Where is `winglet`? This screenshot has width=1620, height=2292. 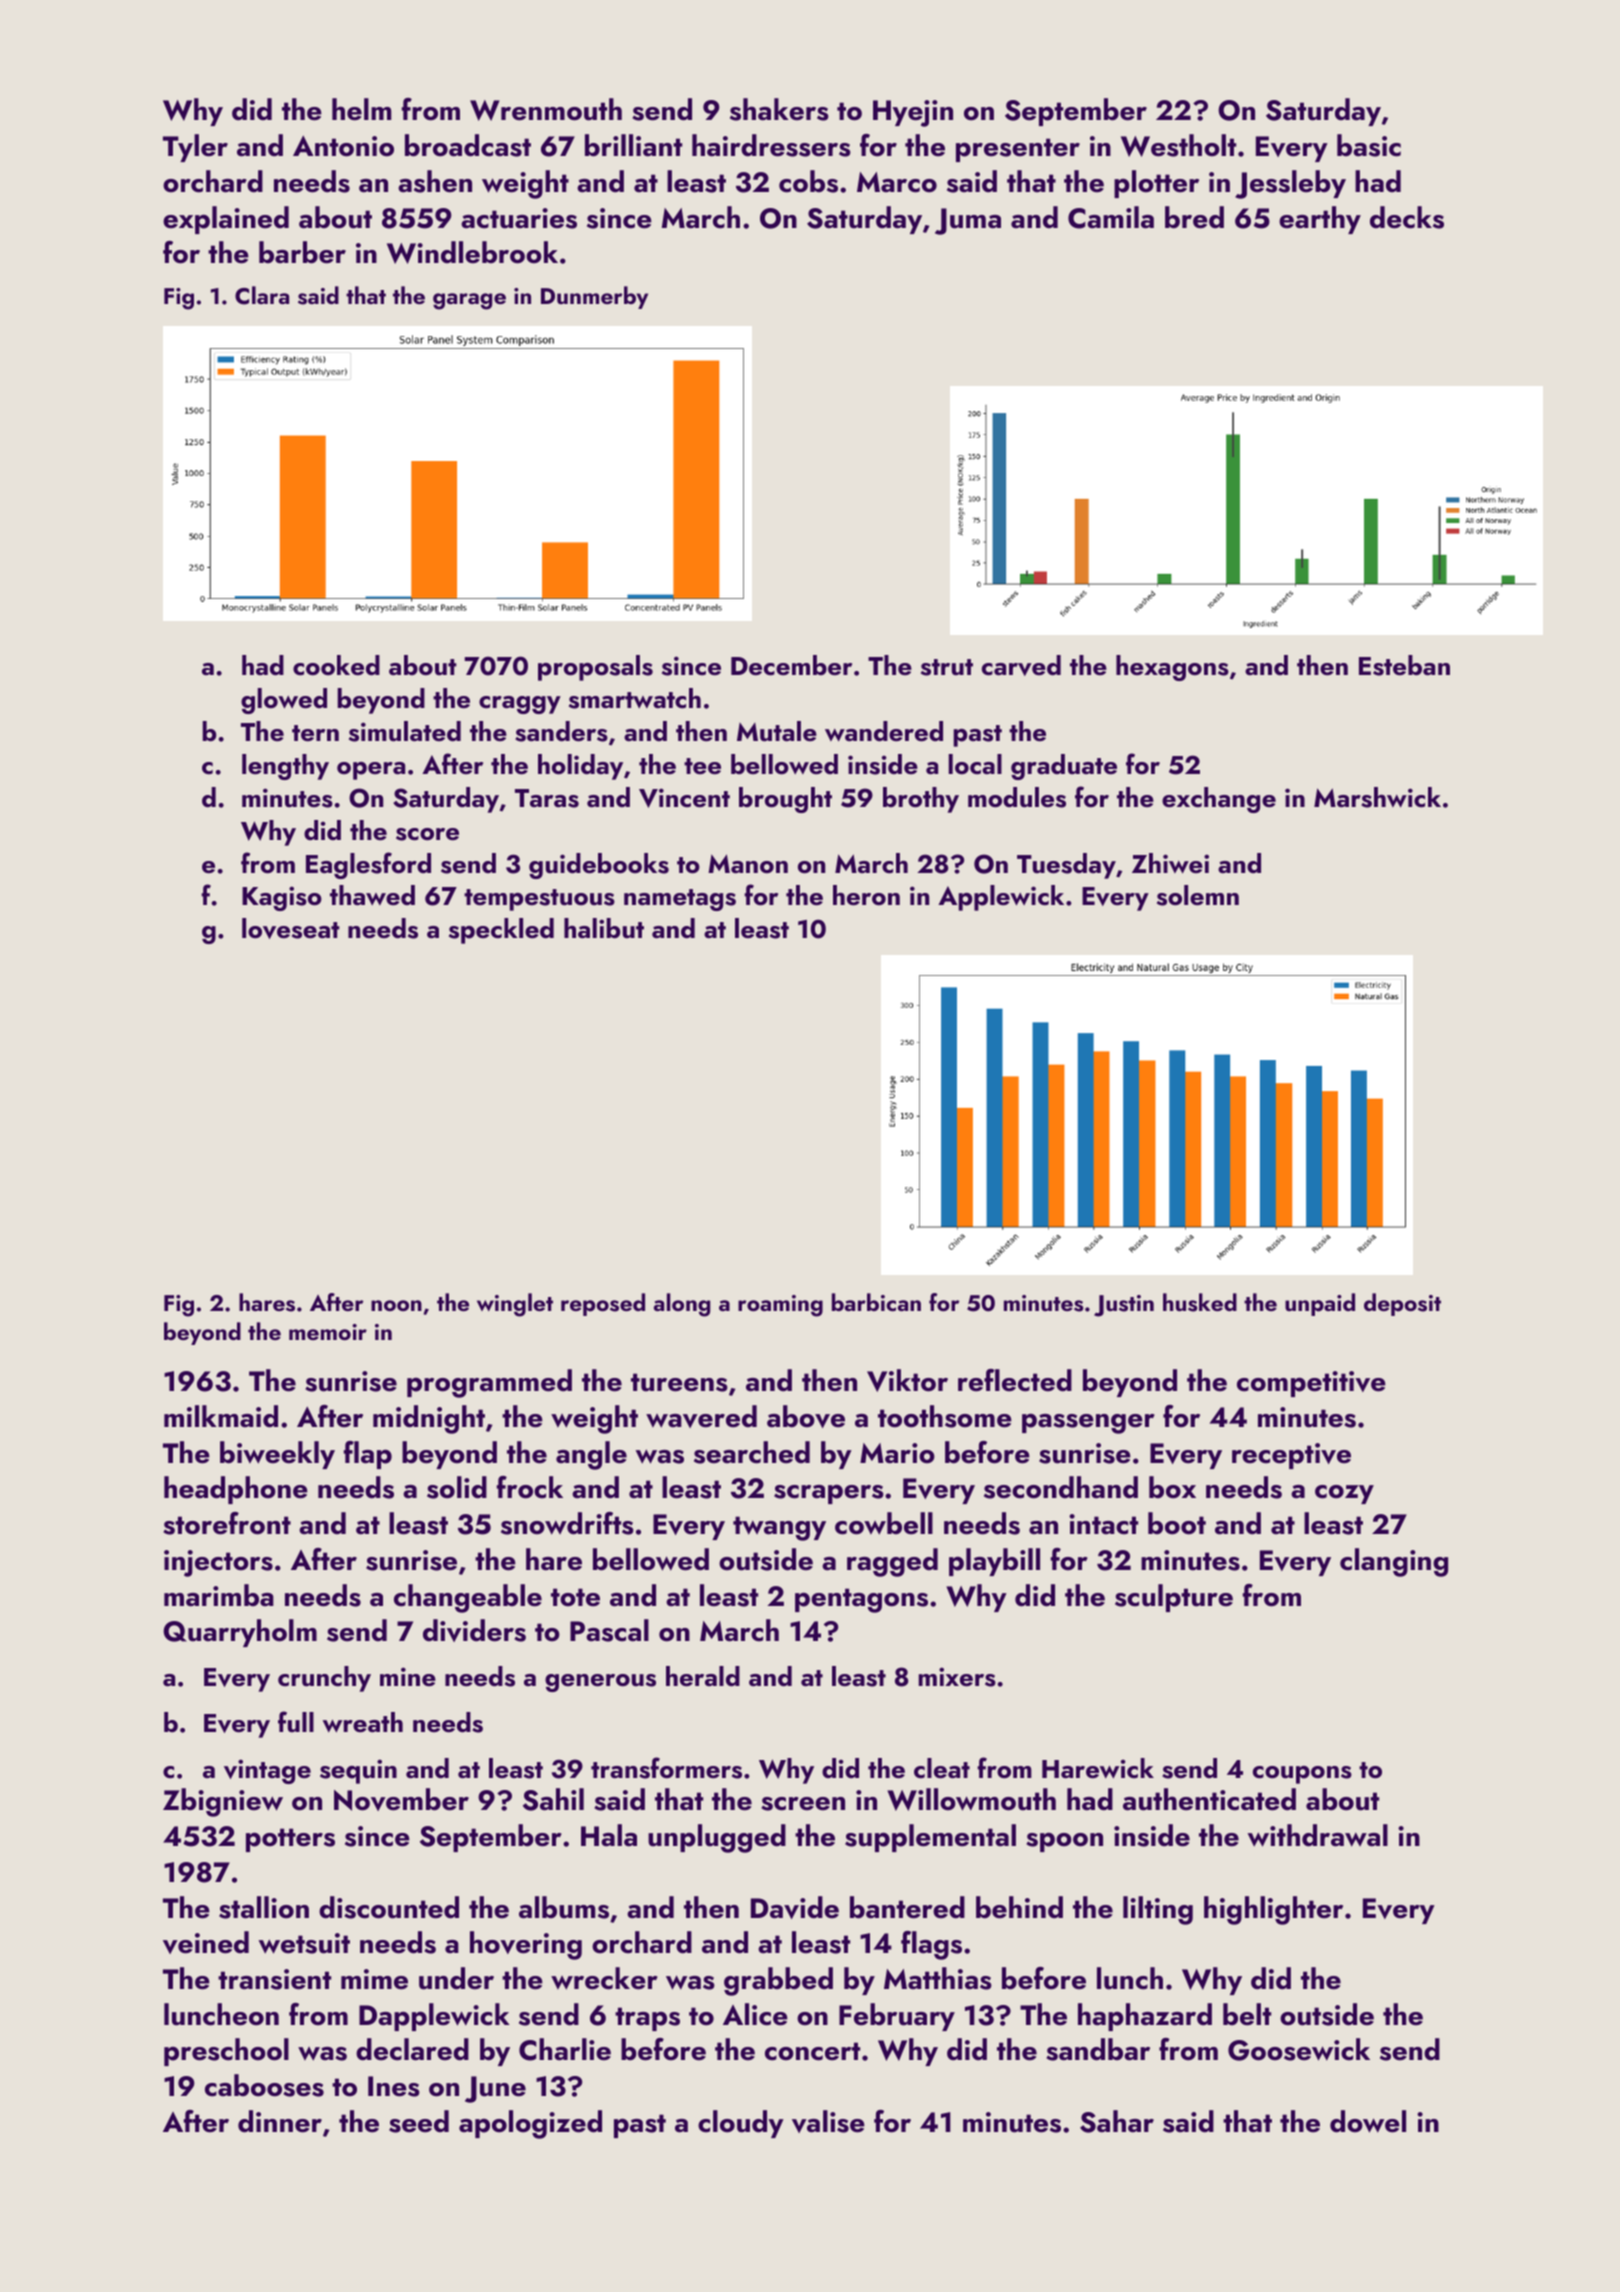
winglet is located at coordinates (515, 1305).
